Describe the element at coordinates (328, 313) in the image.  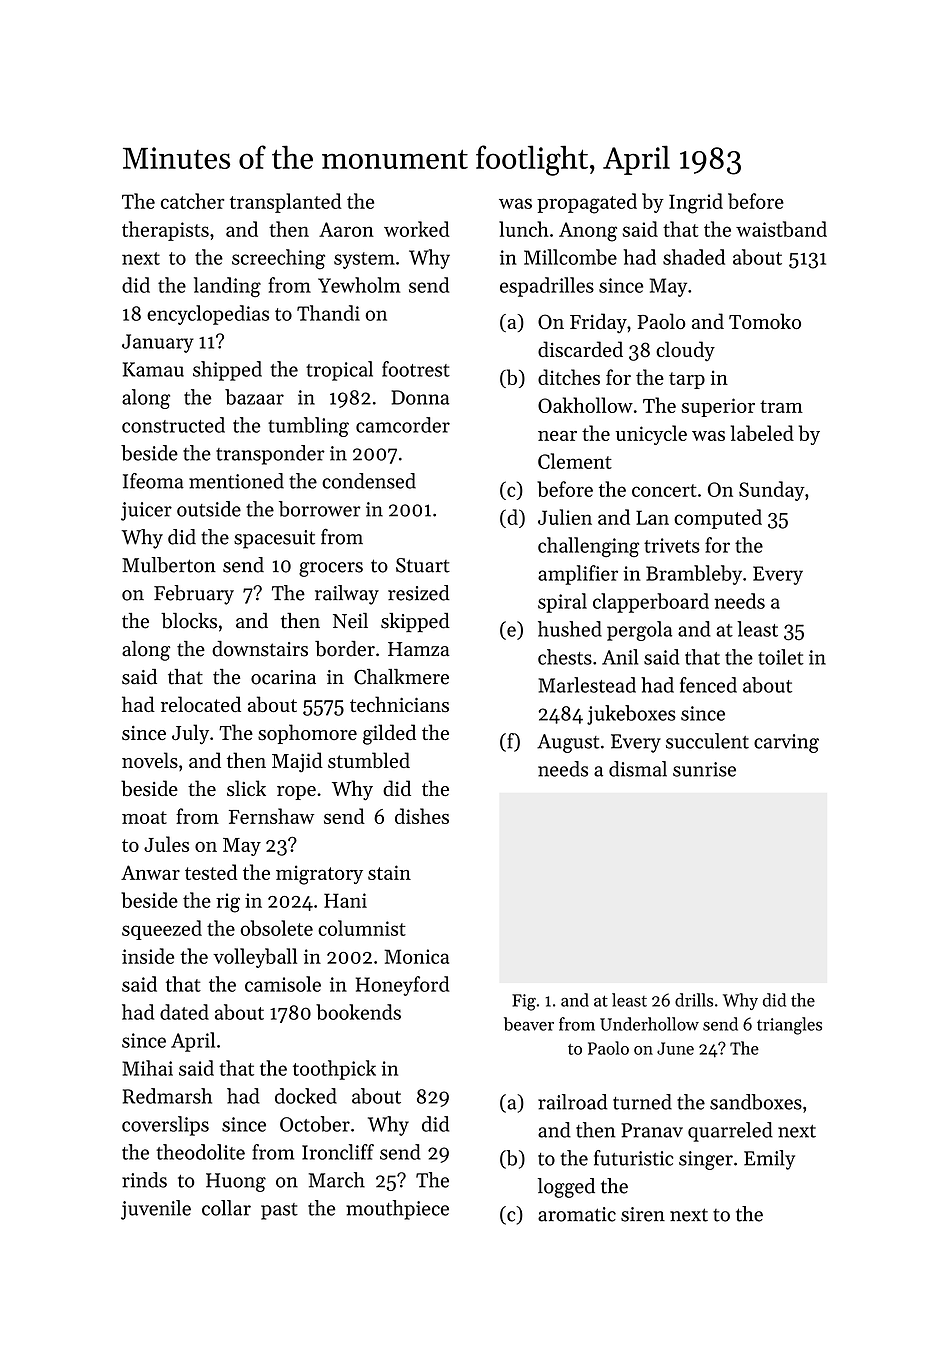
I see `Thandi` at that location.
